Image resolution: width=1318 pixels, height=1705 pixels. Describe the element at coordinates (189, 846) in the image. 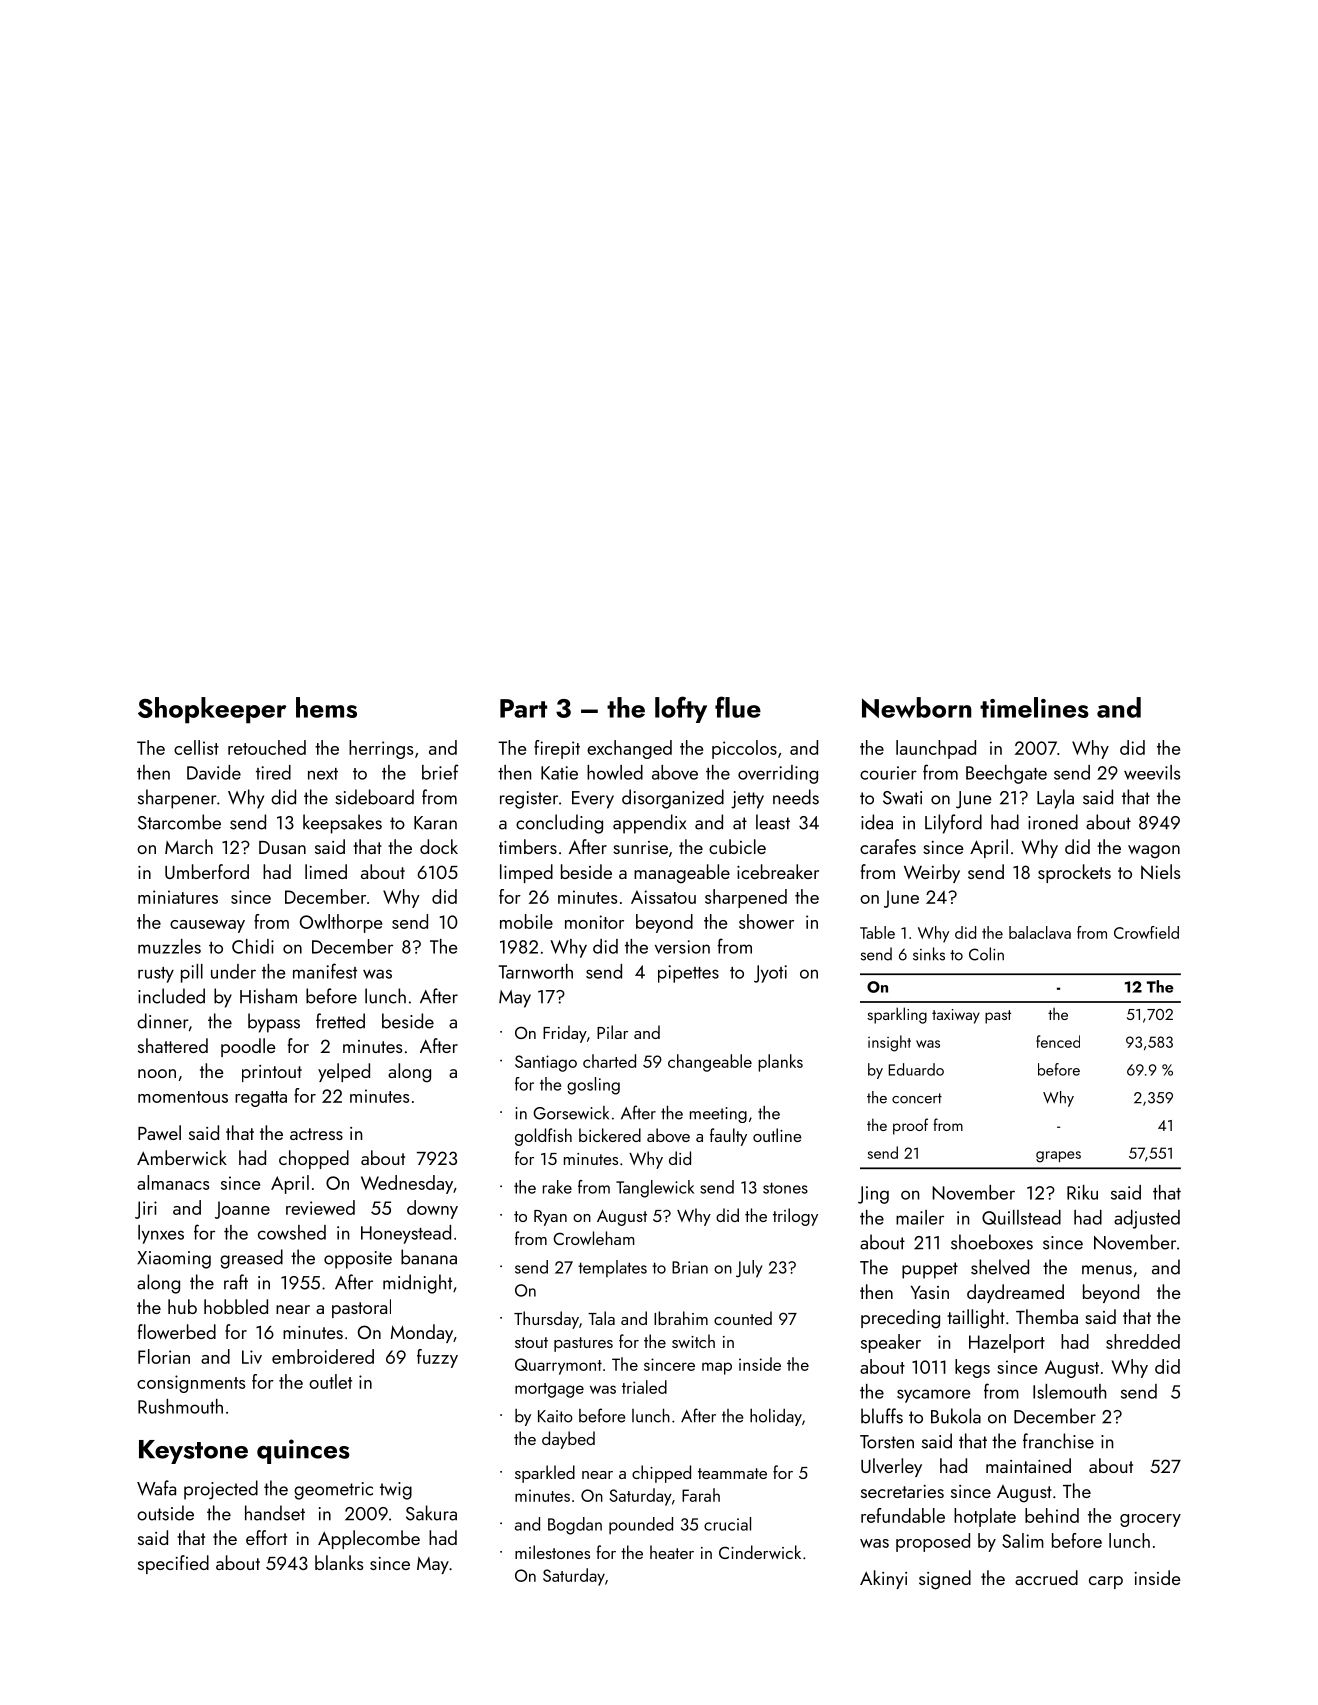

I see `March` at that location.
